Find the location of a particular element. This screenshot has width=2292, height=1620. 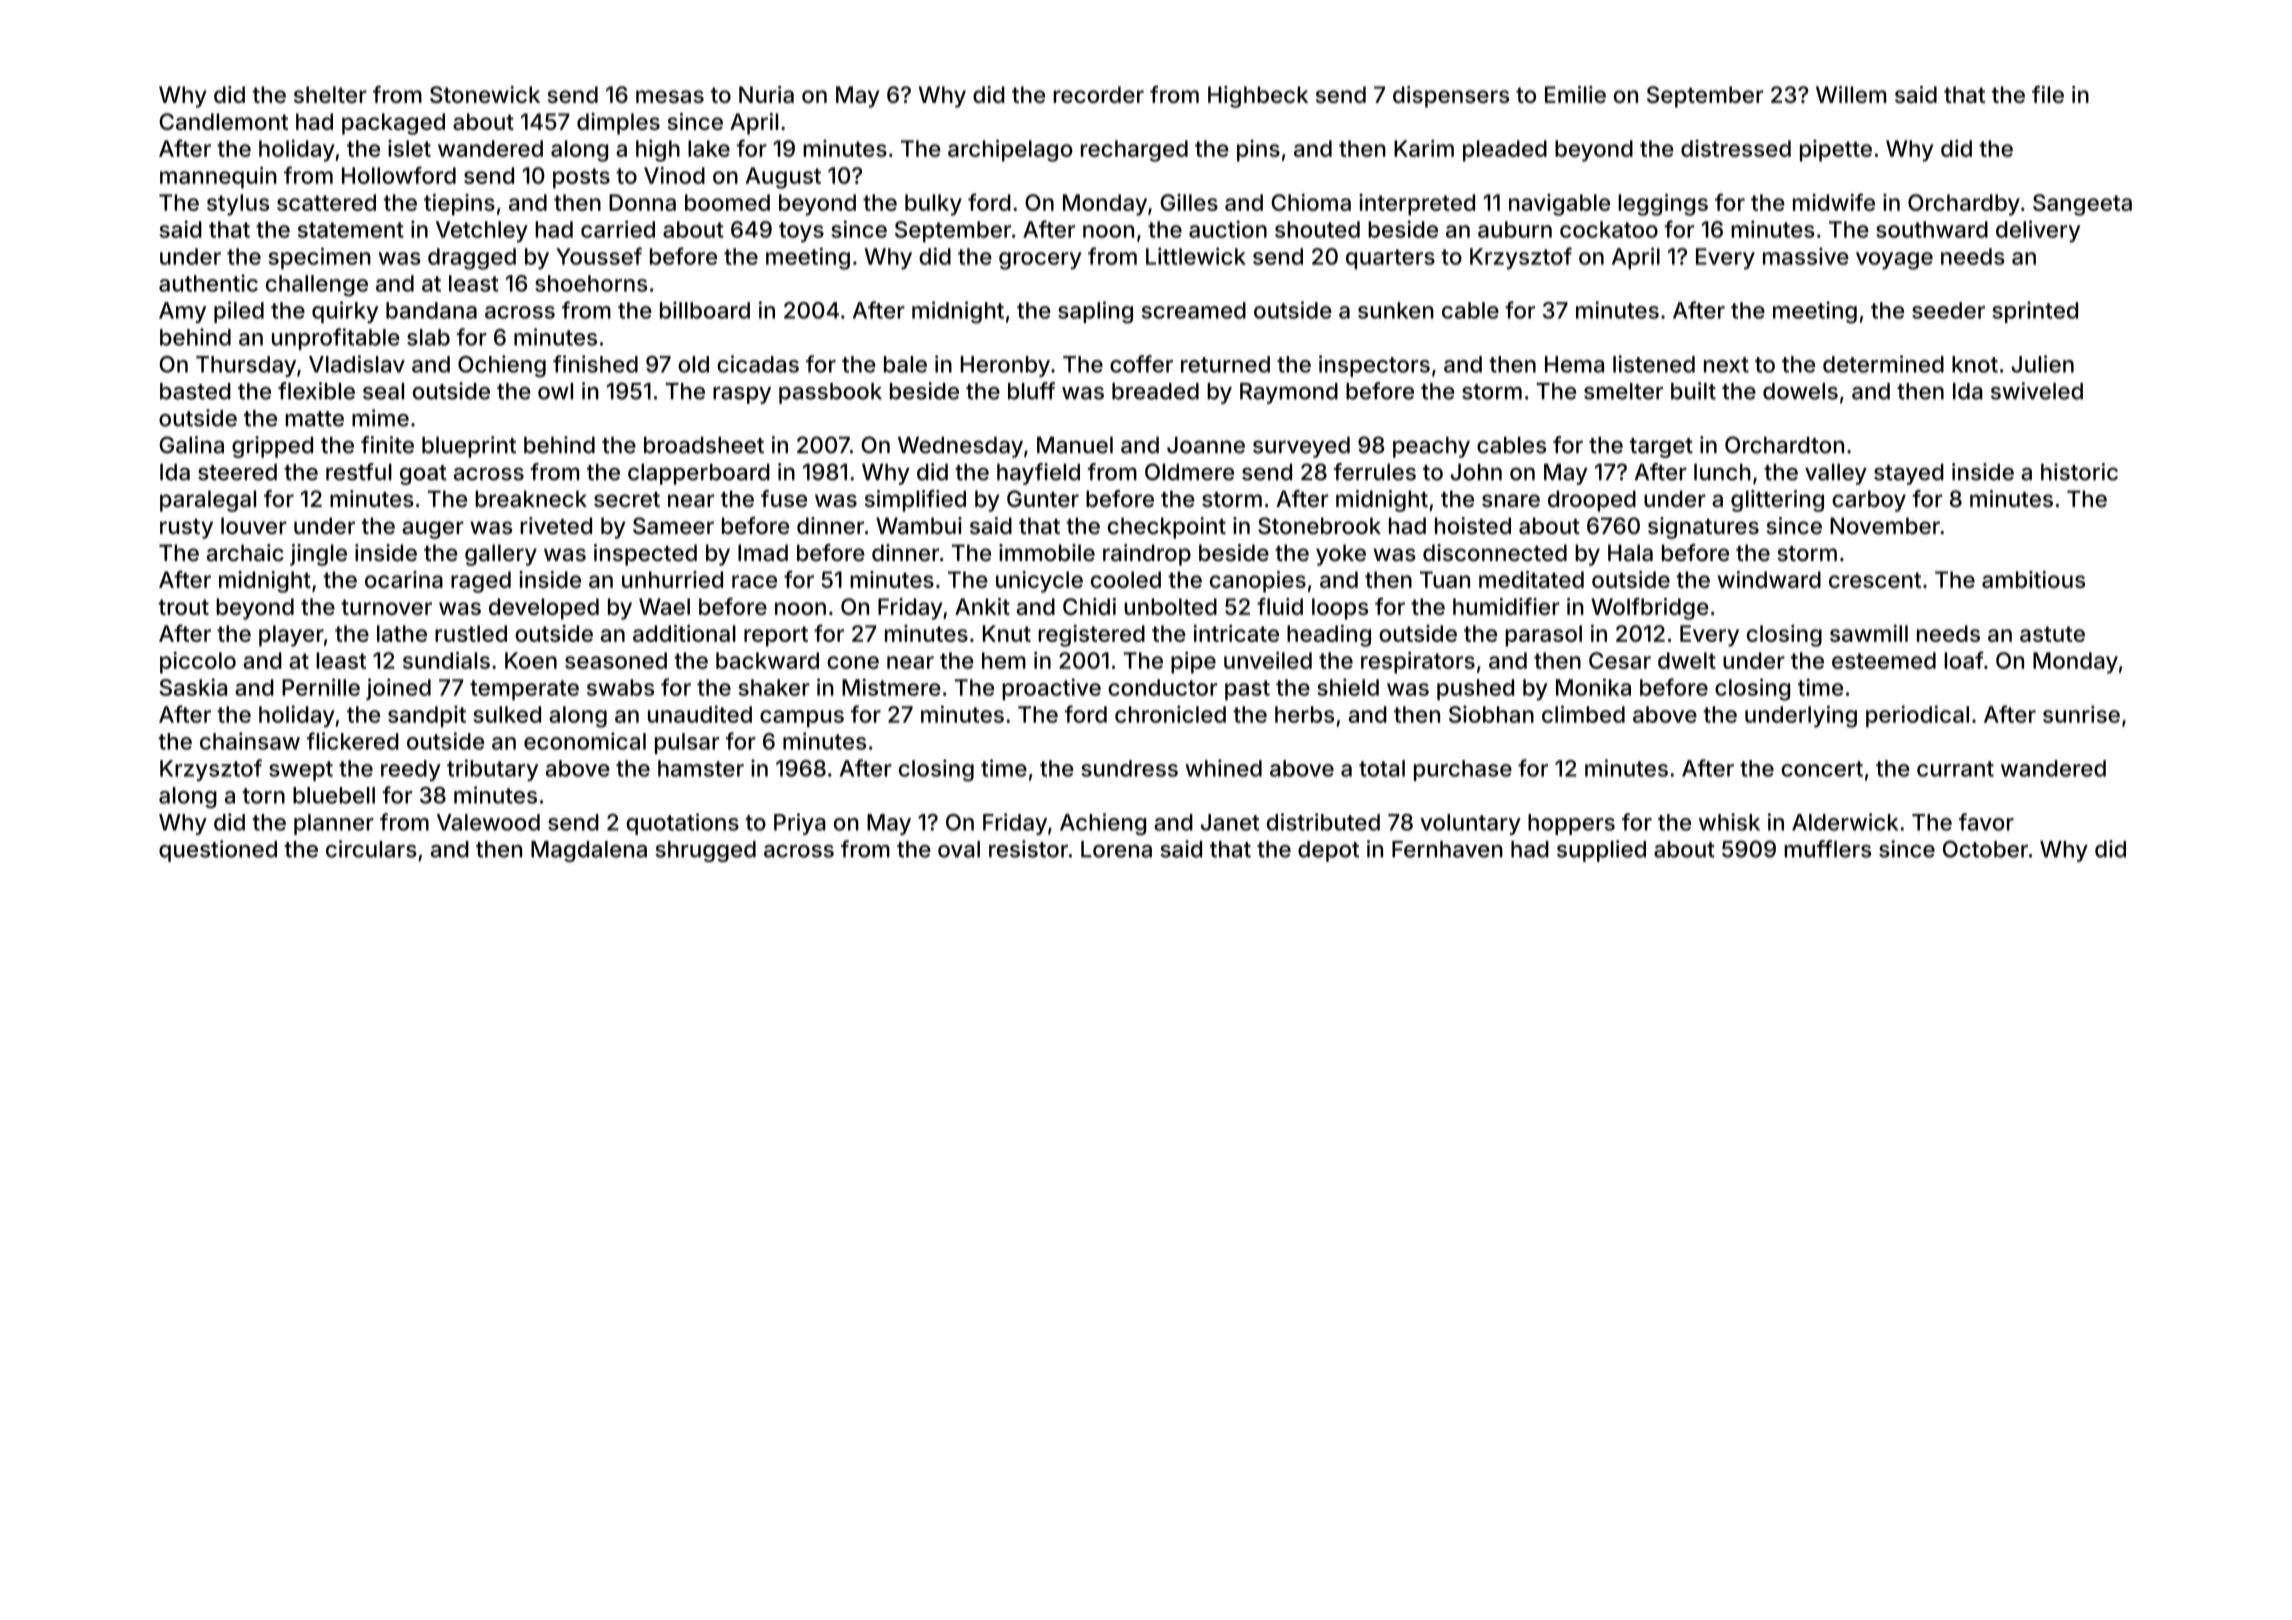

Valewood is located at coordinates (488, 822).
